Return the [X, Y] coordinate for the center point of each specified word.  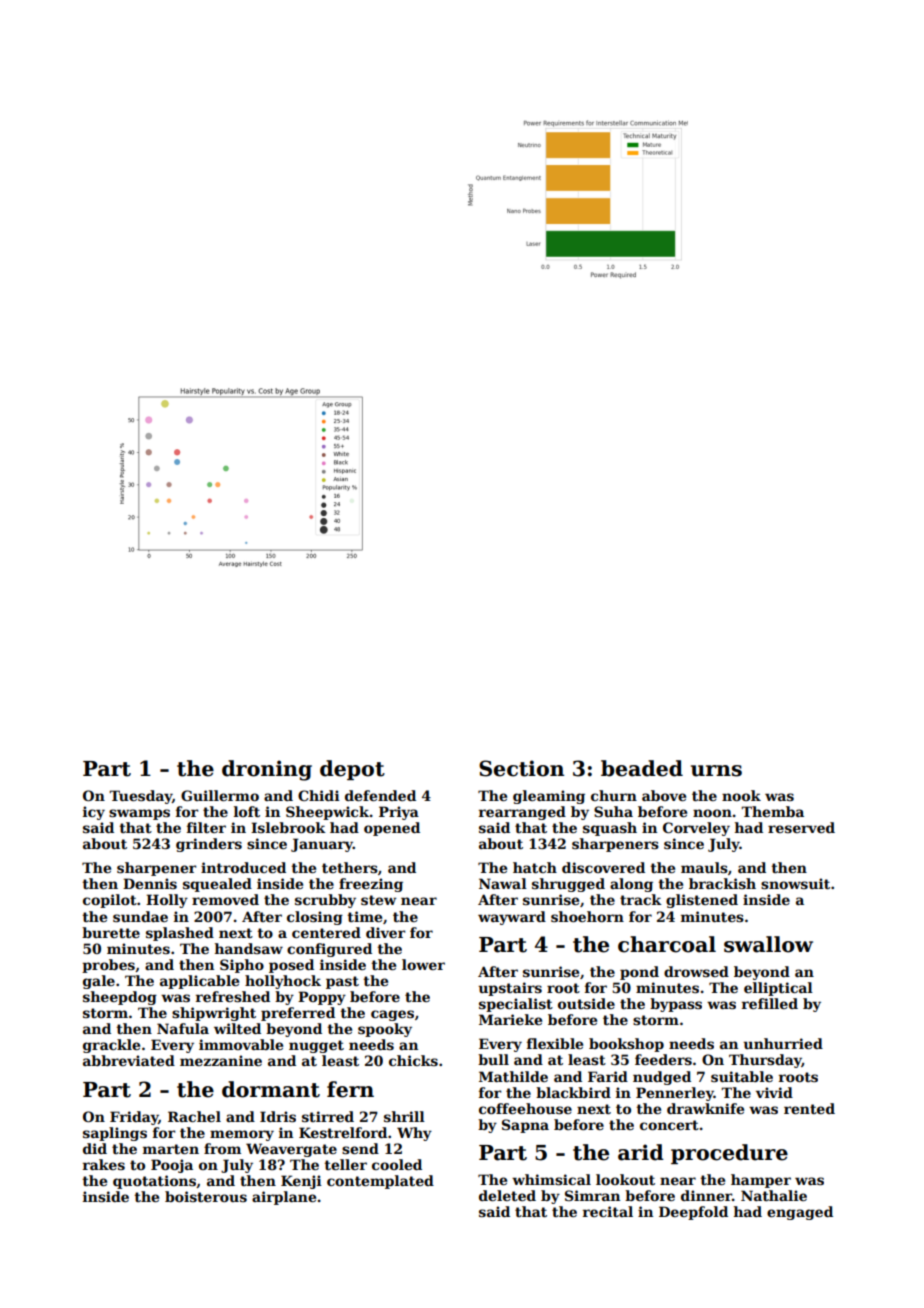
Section [521, 768]
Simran [592, 1195]
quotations [154, 1182]
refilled [770, 1003]
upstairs [510, 989]
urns [716, 771]
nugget [316, 1046]
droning [267, 770]
